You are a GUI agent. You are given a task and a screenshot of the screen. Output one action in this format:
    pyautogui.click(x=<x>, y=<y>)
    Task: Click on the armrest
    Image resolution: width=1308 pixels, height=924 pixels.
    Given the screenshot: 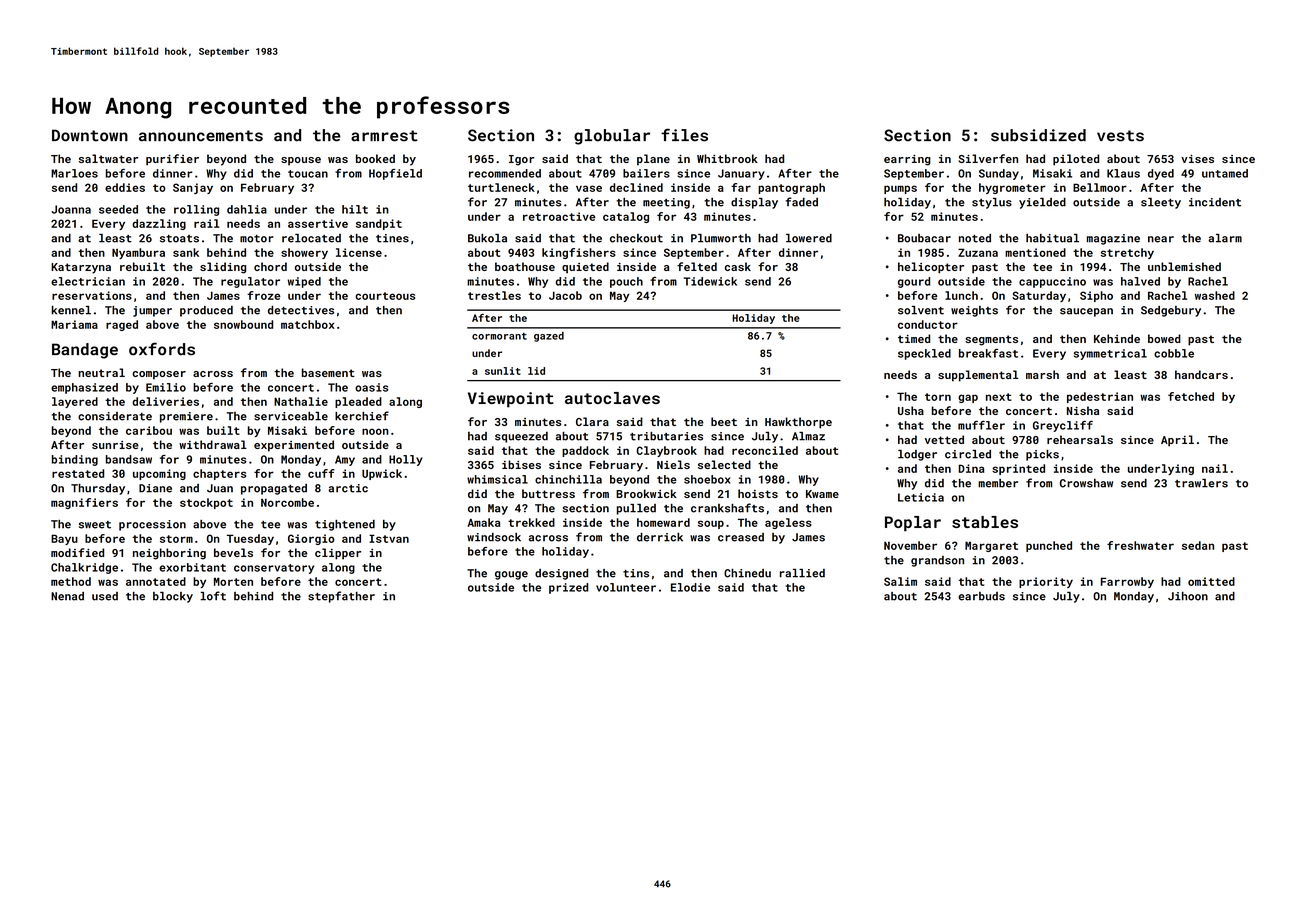 What is the action you would take?
    pyautogui.click(x=384, y=136)
